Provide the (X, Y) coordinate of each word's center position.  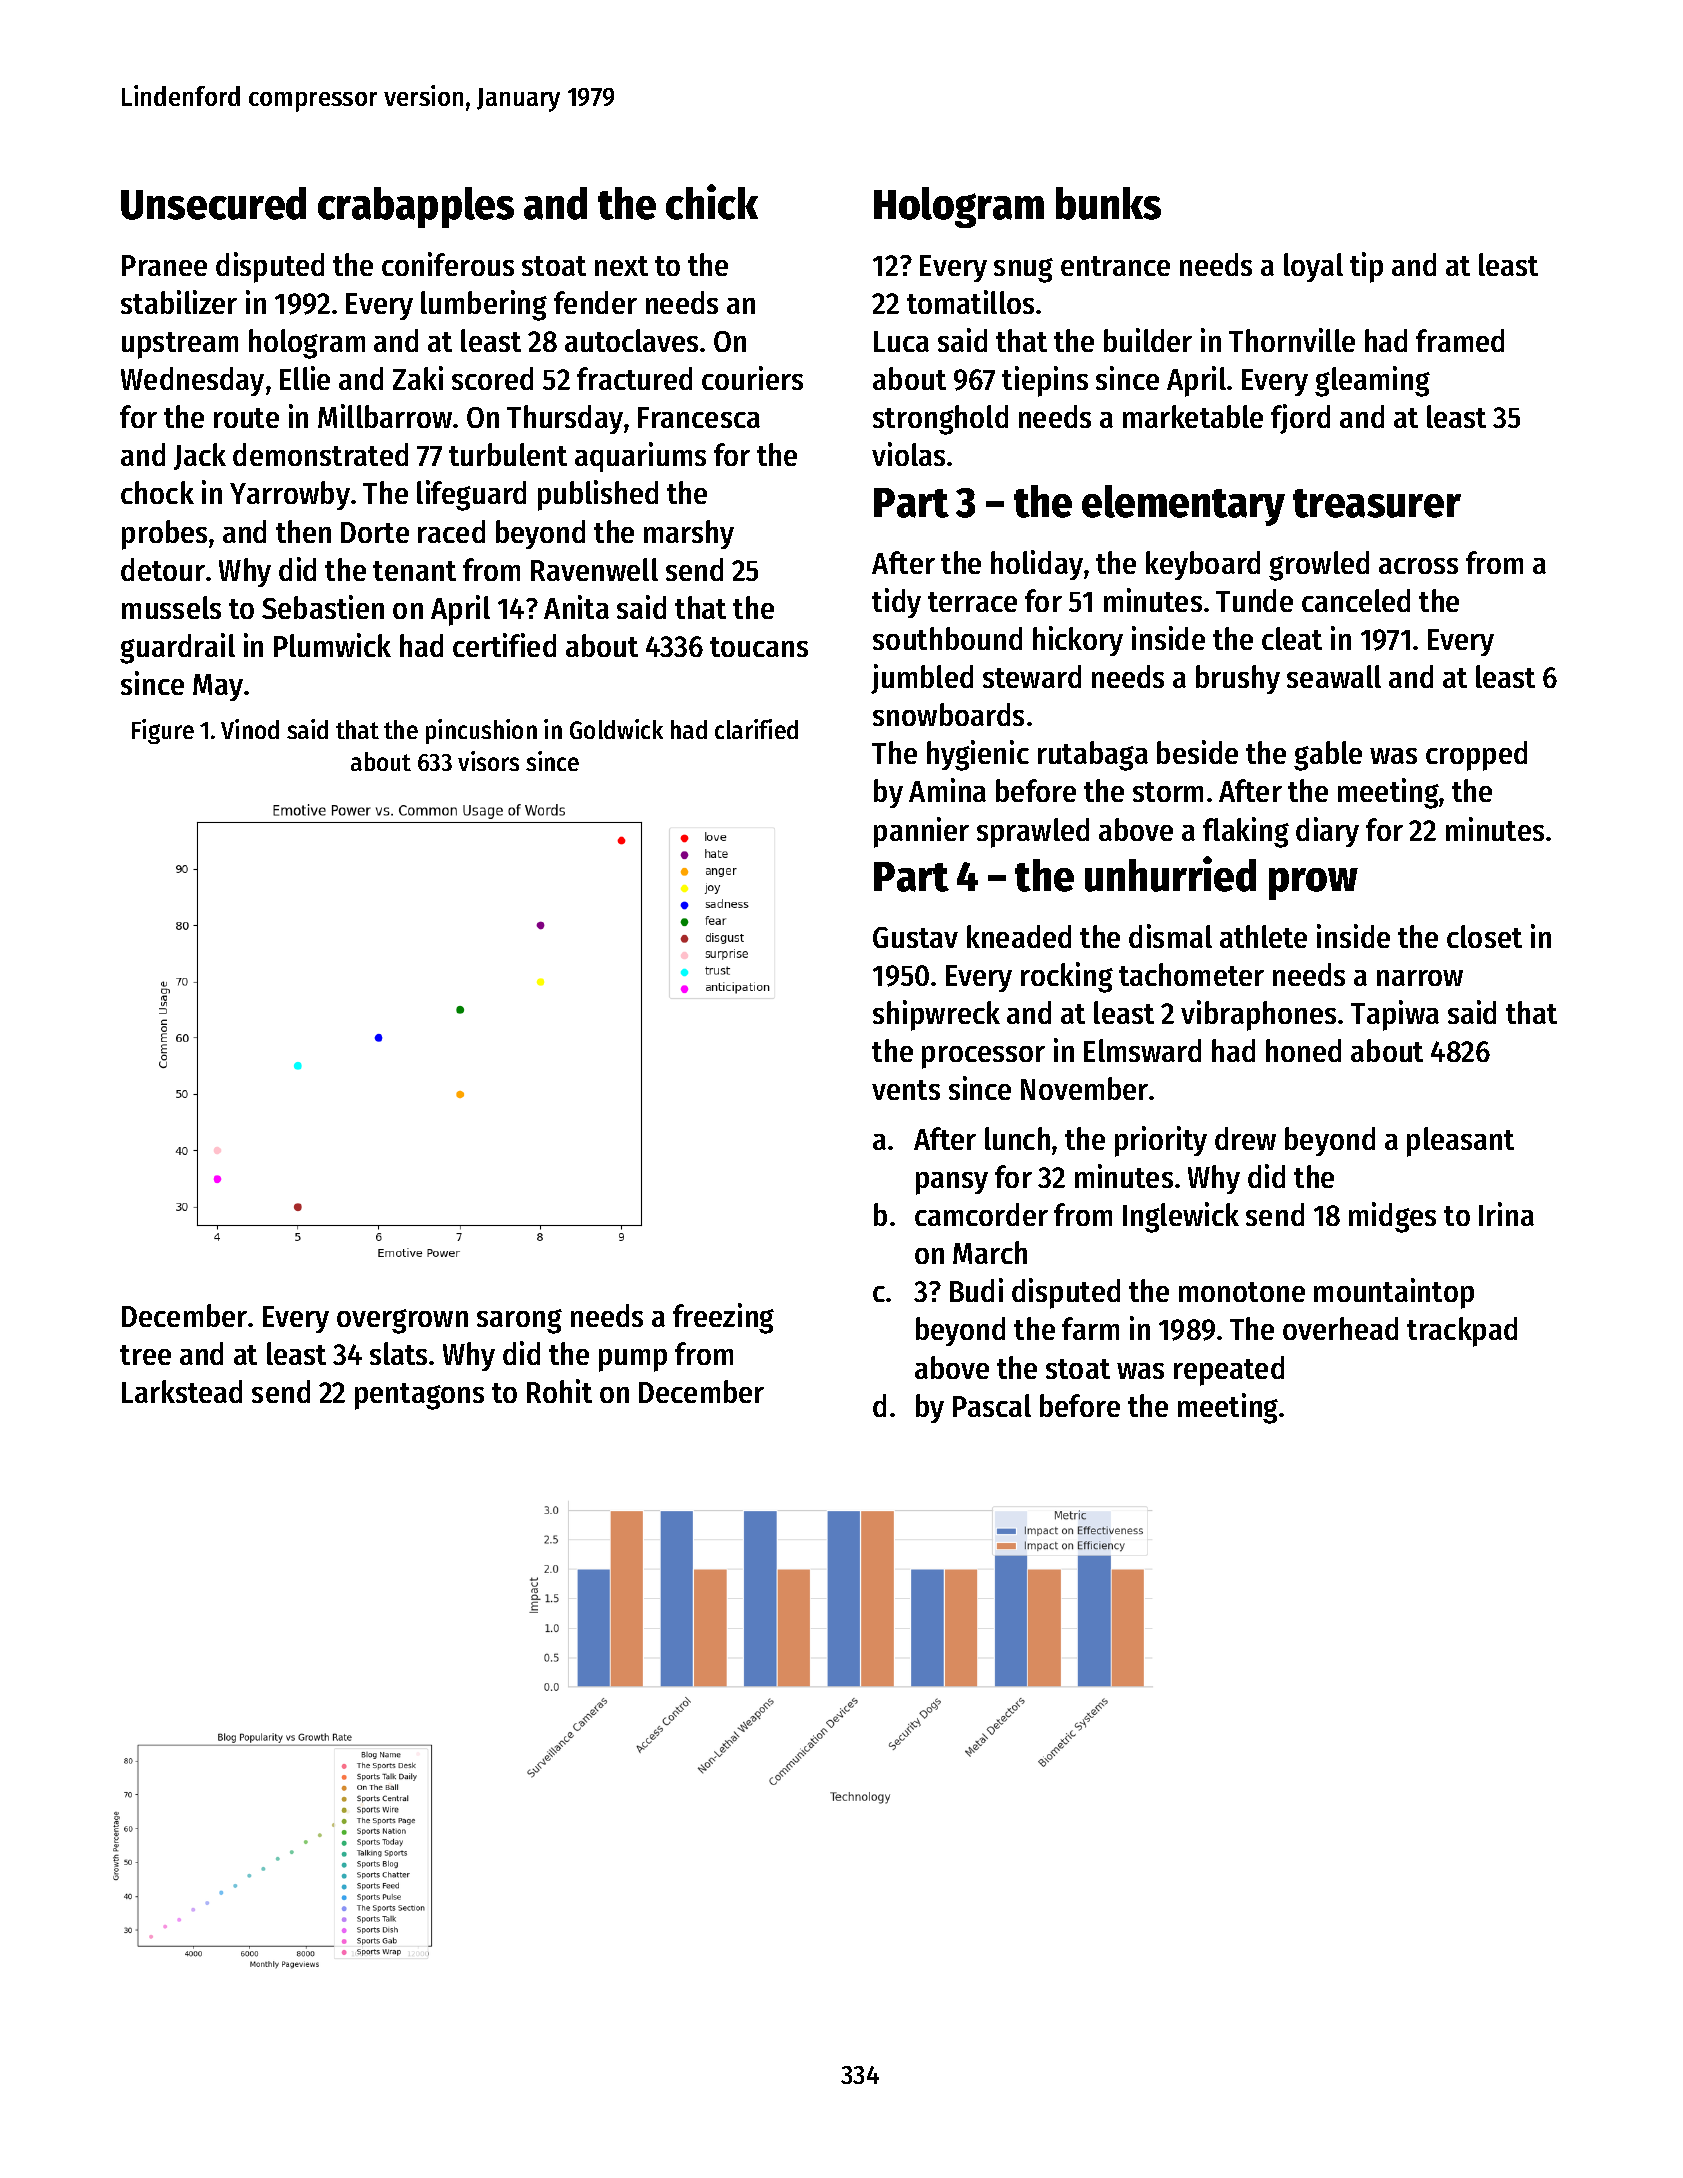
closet (1484, 936)
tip (1366, 267)
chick (712, 202)
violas (908, 454)
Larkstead (182, 1391)
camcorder (981, 1214)
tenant (414, 571)
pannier (921, 832)
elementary (1183, 505)
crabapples (416, 207)
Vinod (250, 729)
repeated (1229, 1371)
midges (1392, 1217)
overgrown (402, 1321)
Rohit (559, 1391)
